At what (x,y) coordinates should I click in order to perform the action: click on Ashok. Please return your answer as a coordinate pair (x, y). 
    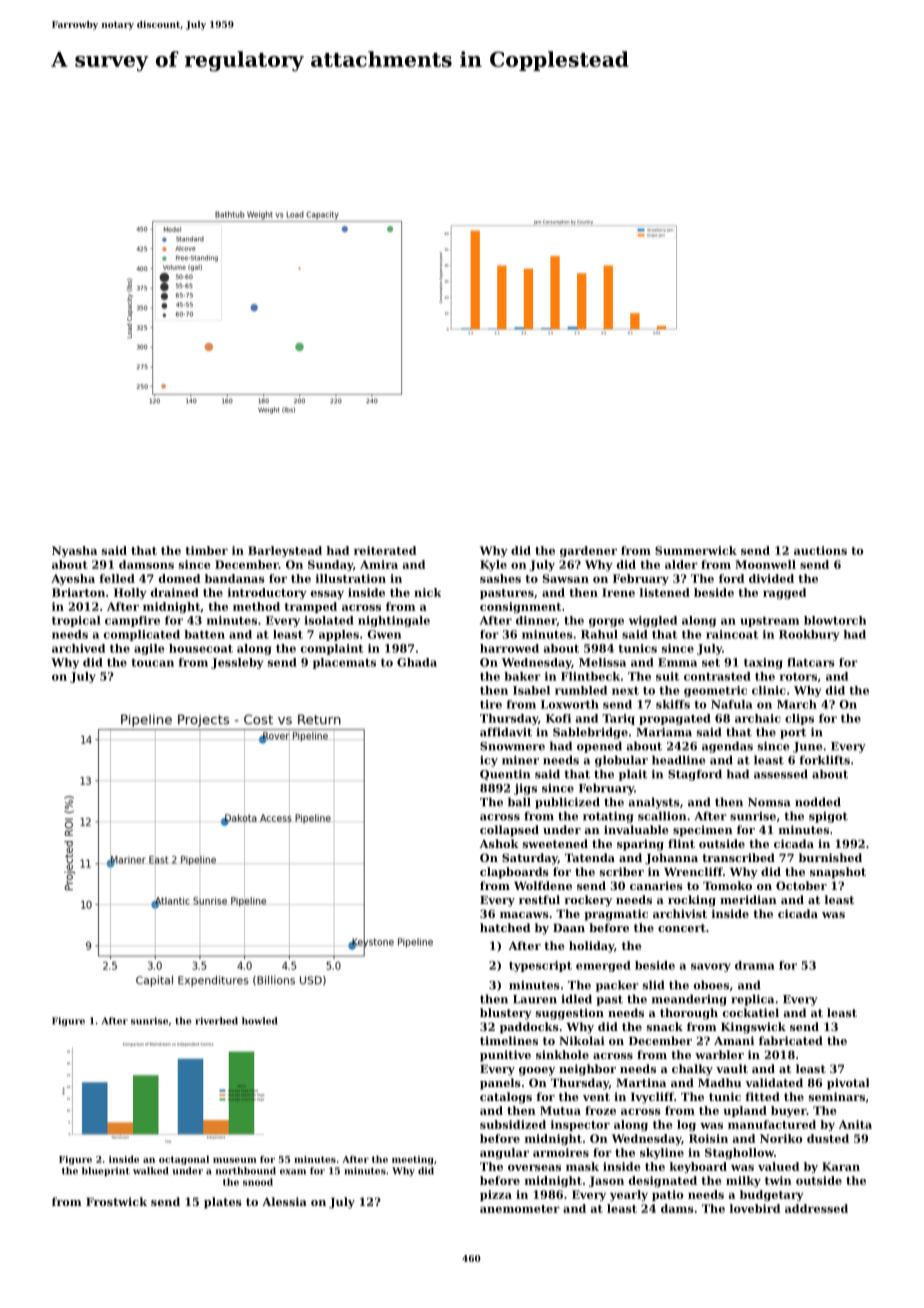
    Looking at the image, I should click on (499, 843).
